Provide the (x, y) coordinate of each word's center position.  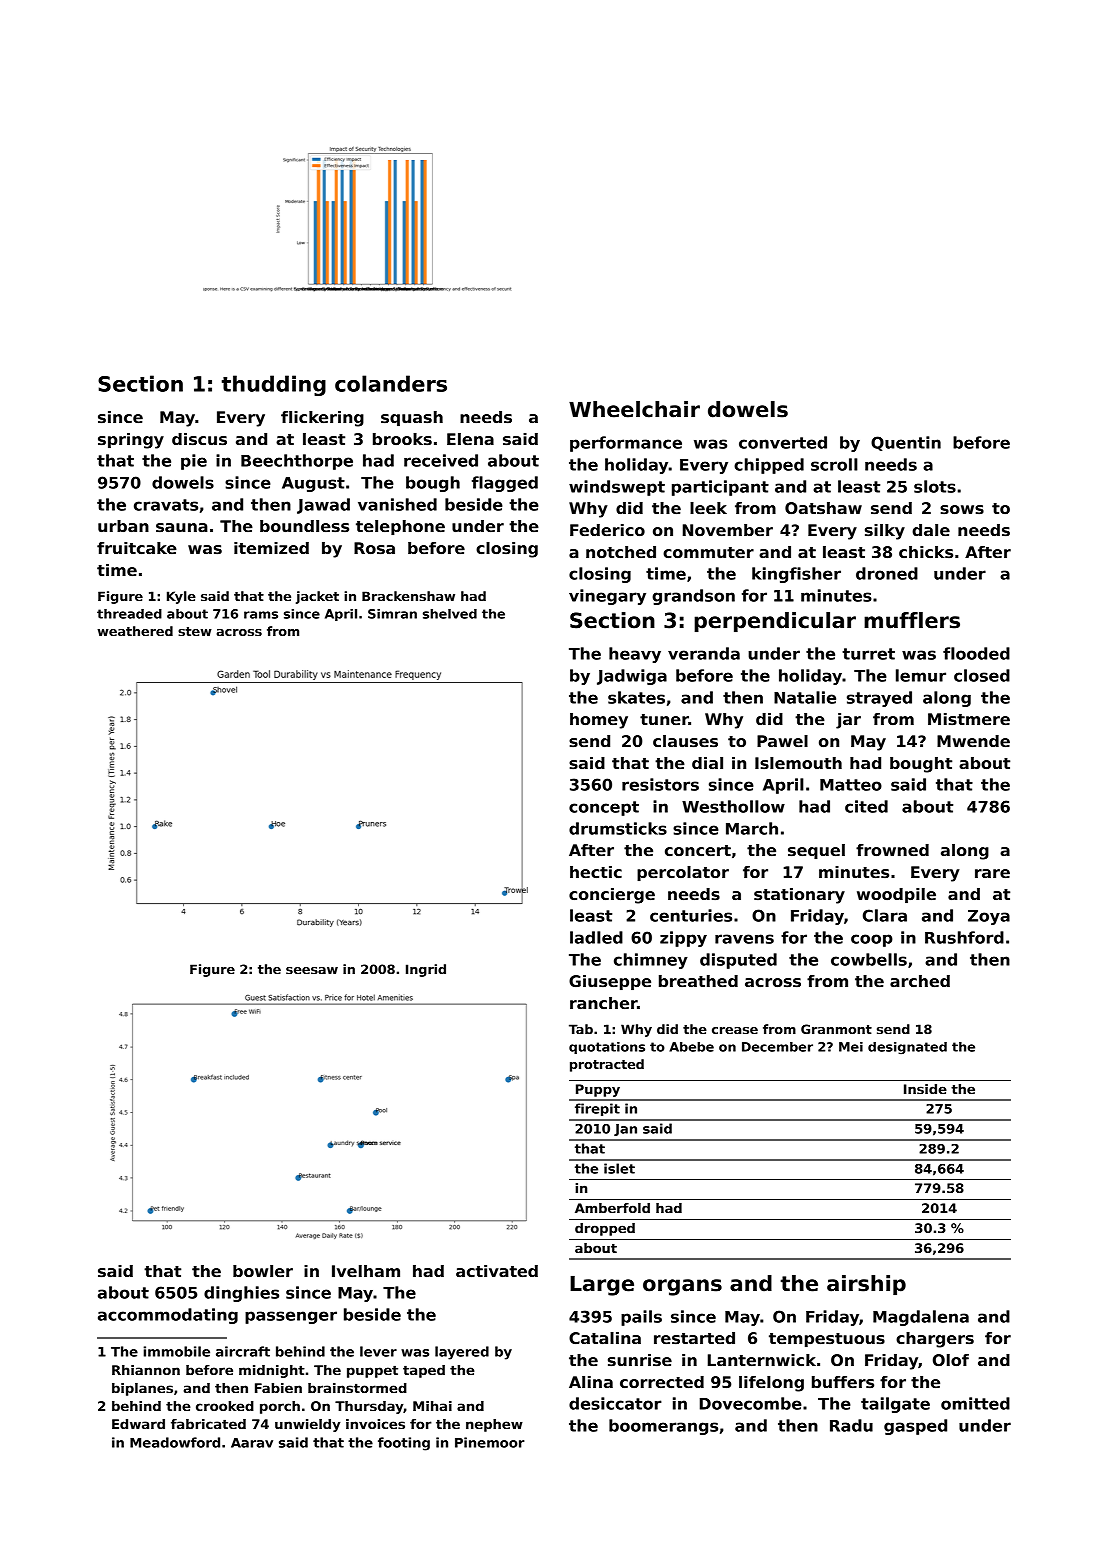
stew (195, 631)
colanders (391, 383)
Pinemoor (490, 1442)
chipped (769, 466)
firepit (597, 1109)
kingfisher (796, 575)
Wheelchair (634, 409)
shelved (450, 614)
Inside (925, 1089)
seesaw (312, 970)
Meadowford (175, 1442)
